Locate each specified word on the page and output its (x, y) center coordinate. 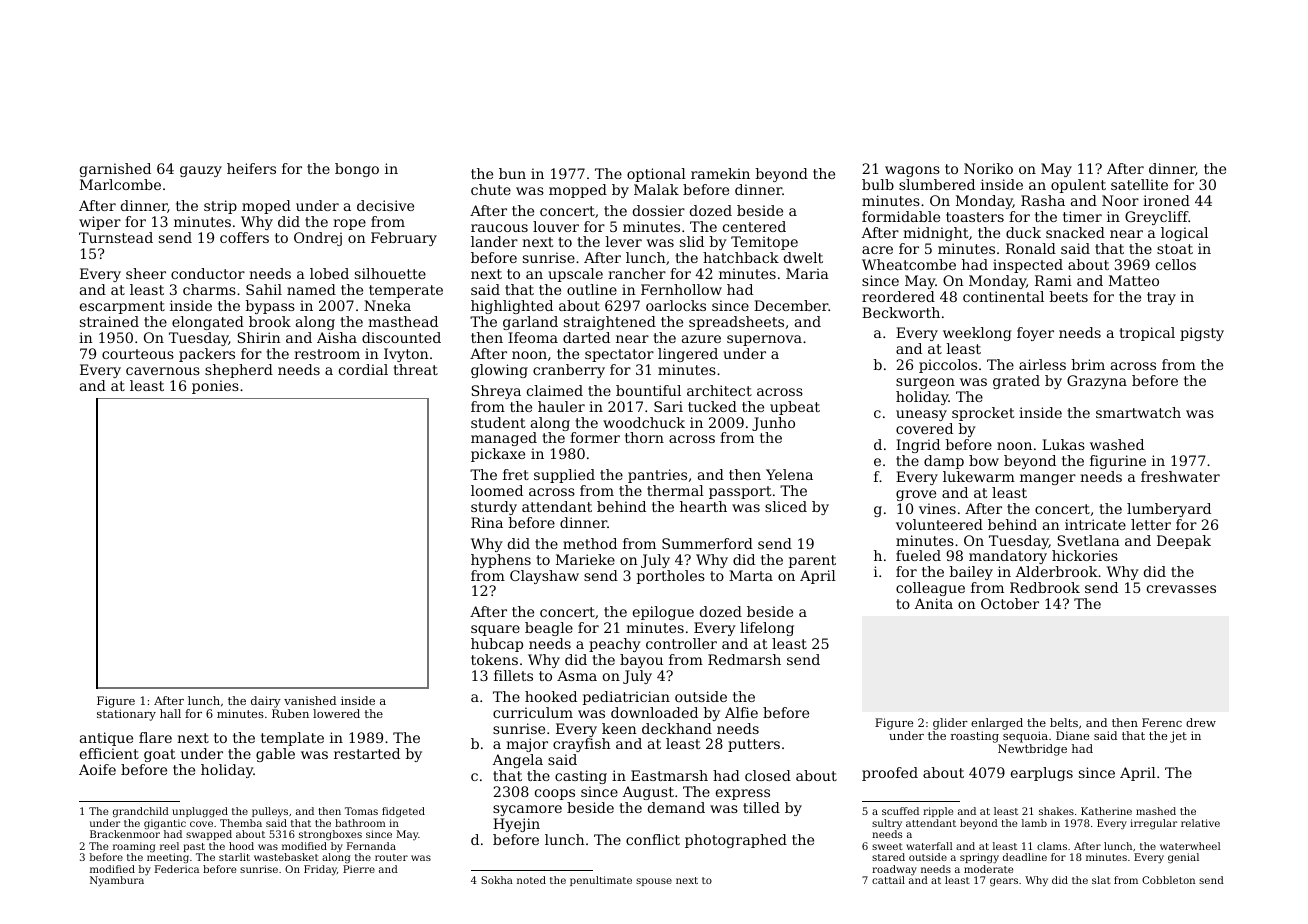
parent (812, 561)
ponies (215, 387)
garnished (115, 170)
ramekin (720, 173)
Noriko (988, 168)
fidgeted (403, 812)
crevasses (1181, 589)
